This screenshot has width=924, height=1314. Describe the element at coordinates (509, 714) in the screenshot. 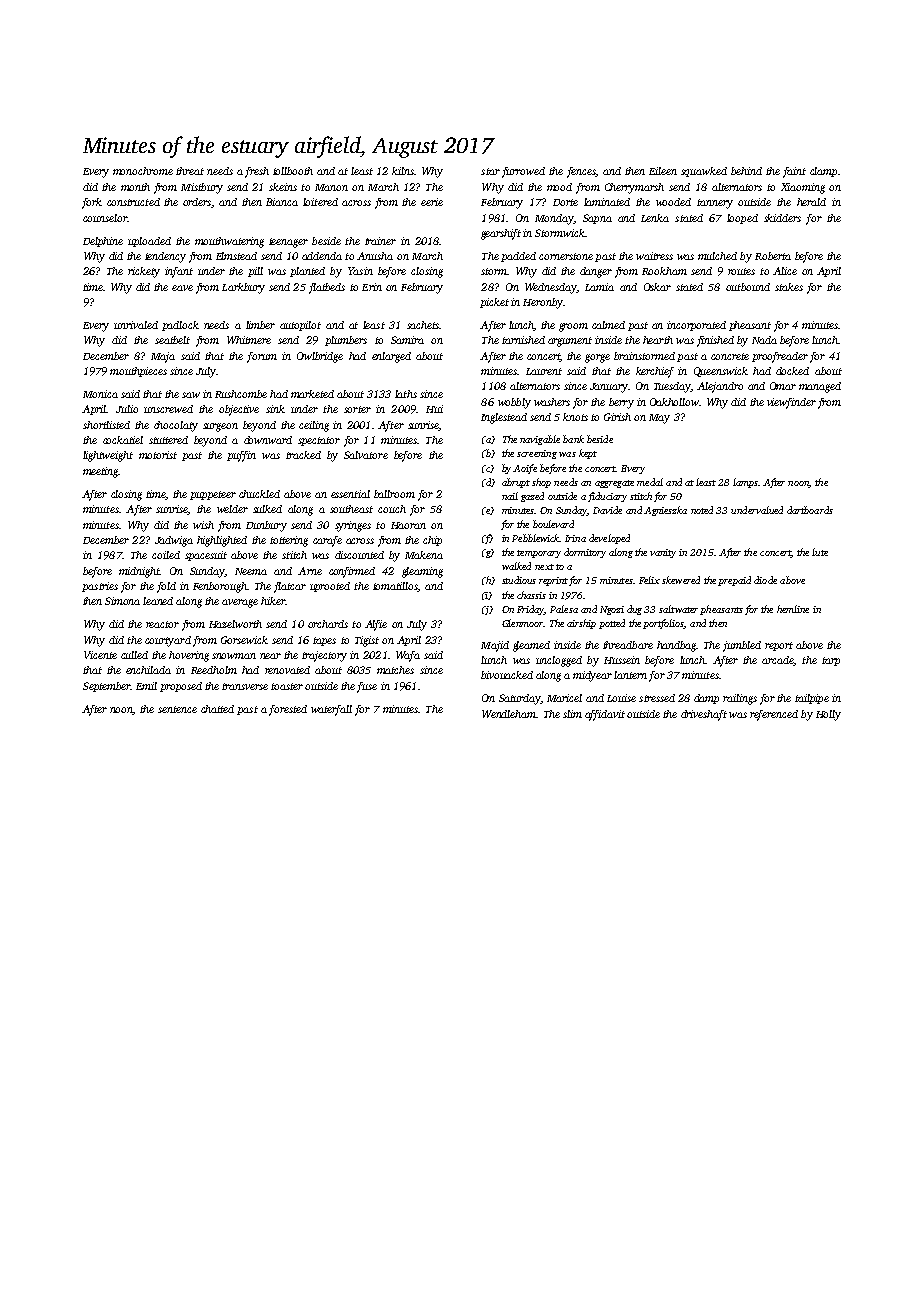

I see `Wendleham` at that location.
